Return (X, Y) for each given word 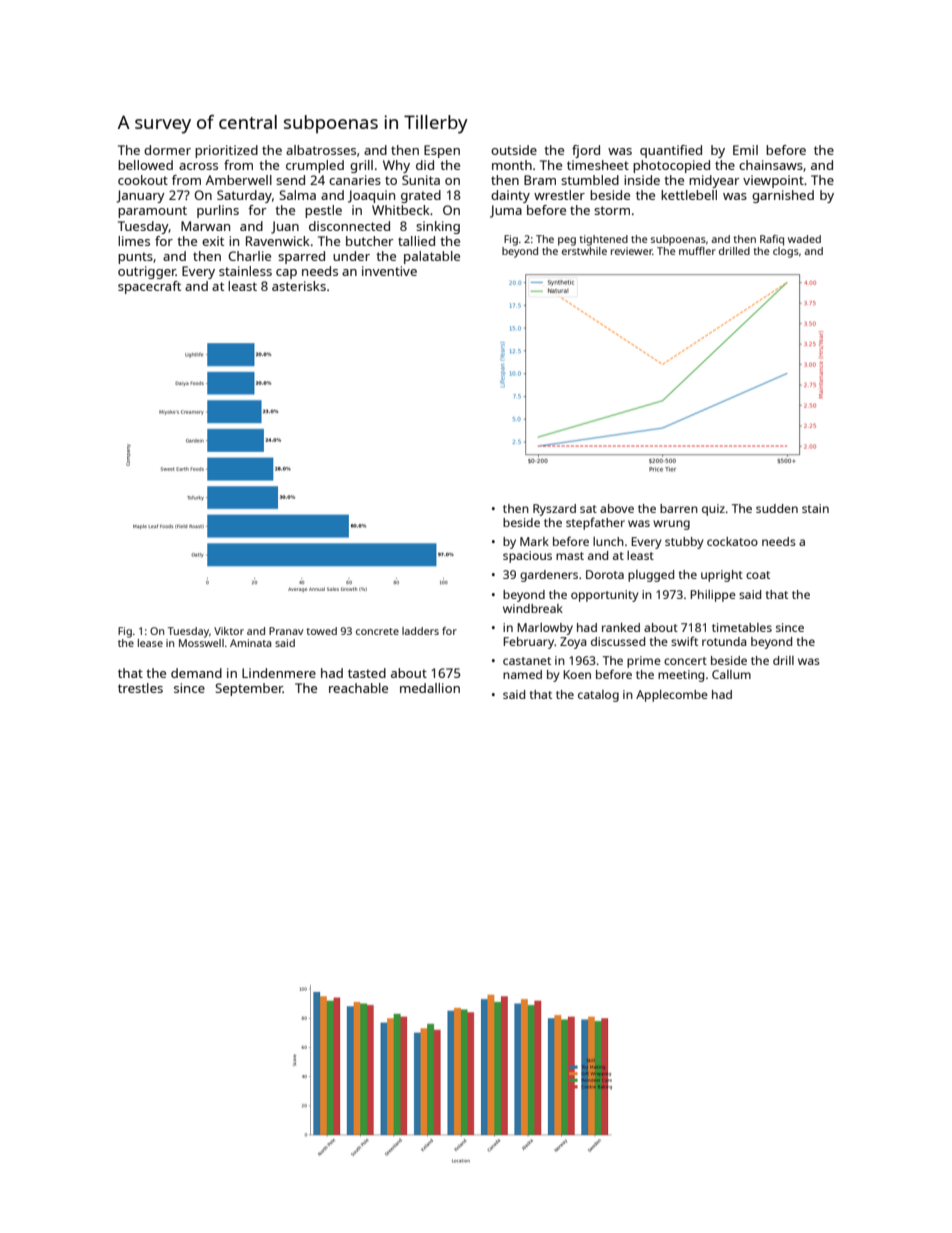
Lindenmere (279, 673)
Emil (745, 150)
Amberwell (239, 180)
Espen (442, 151)
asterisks (299, 286)
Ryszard (554, 510)
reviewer (632, 251)
